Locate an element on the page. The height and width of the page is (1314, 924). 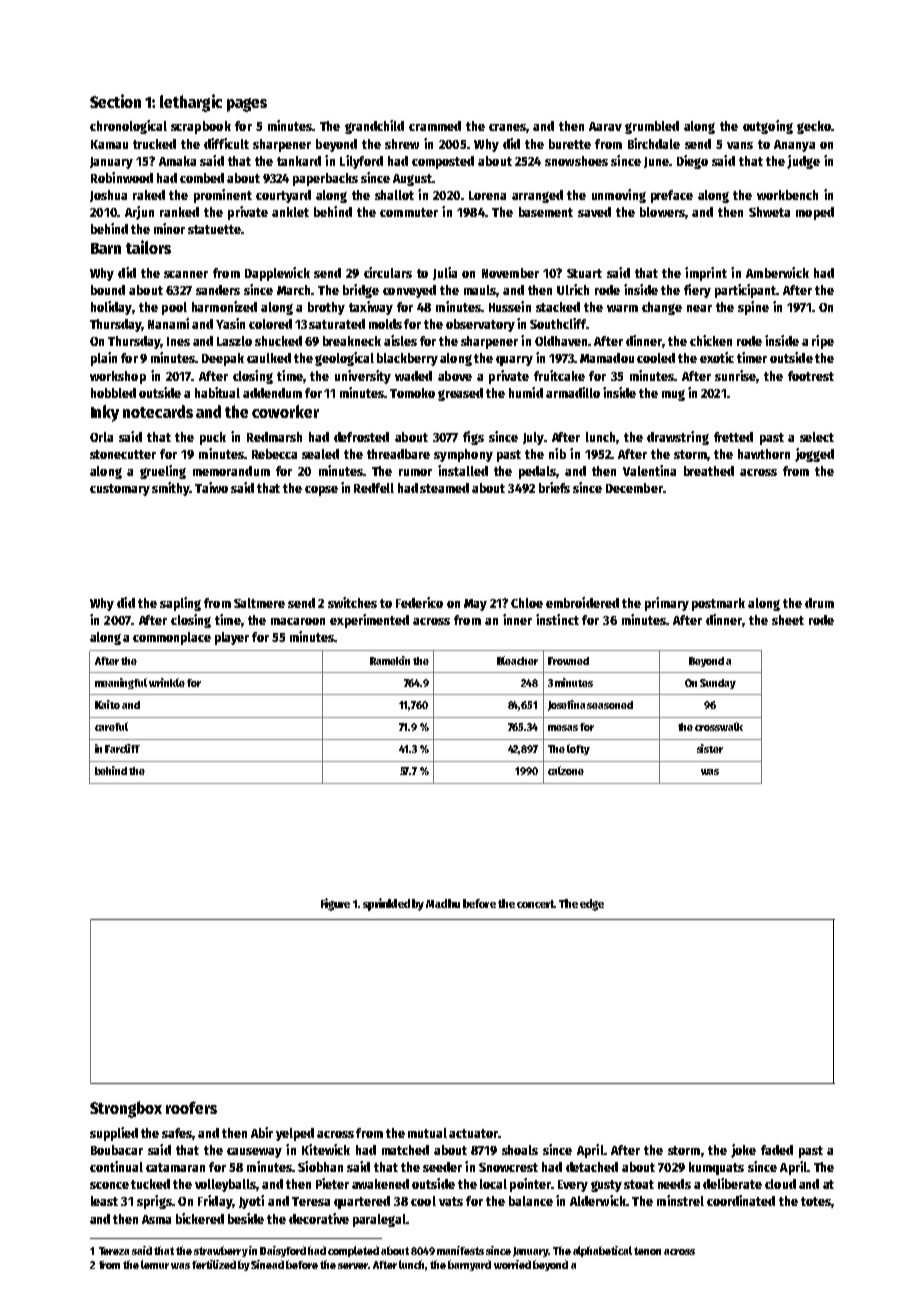
pages is located at coordinates (247, 105).
